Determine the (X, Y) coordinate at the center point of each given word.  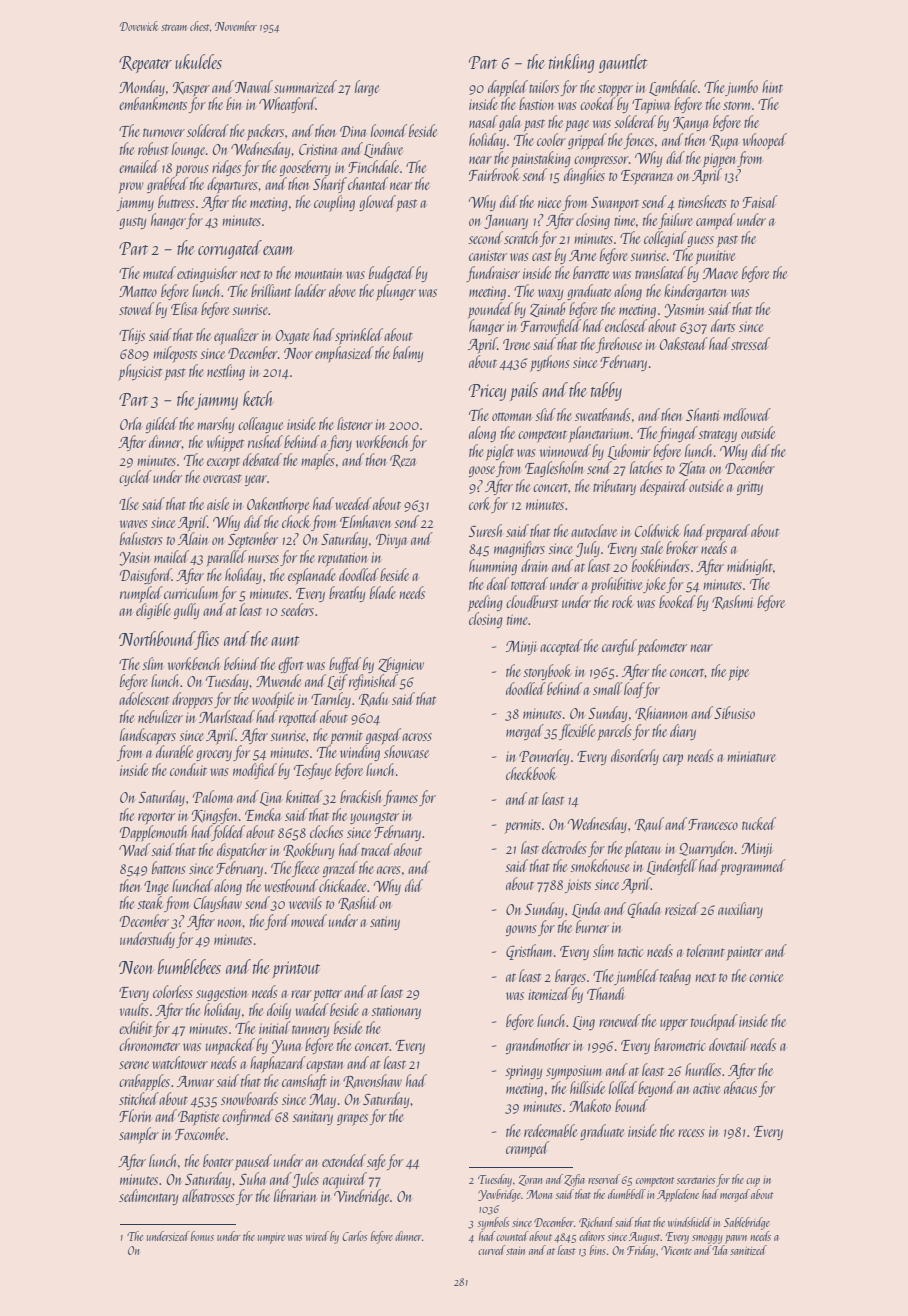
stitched (139, 1098)
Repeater (145, 64)
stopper (615, 90)
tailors (544, 86)
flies (207, 640)
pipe (738, 673)
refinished (373, 682)
